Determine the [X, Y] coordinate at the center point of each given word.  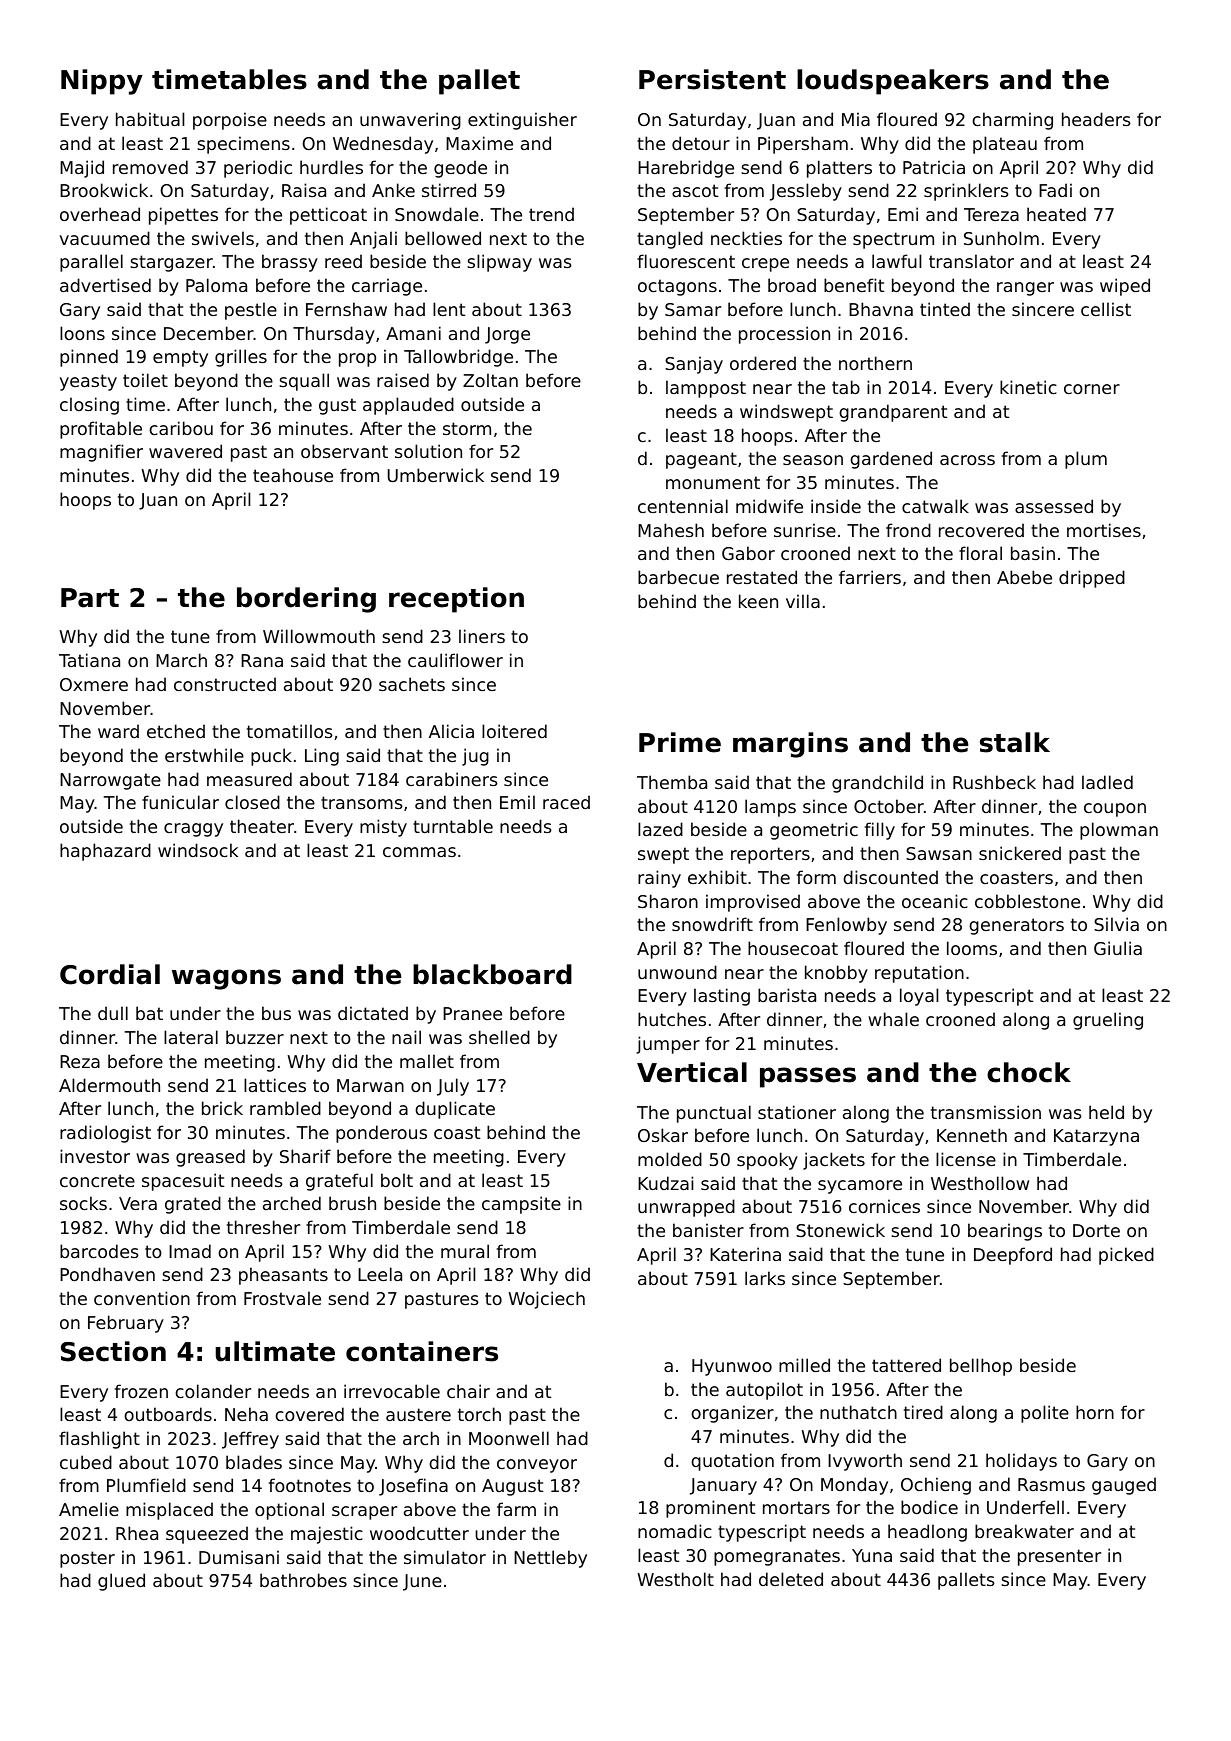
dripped [1092, 579]
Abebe [1024, 577]
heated [1056, 214]
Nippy [102, 82]
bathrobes [303, 1580]
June [422, 1582]
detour [701, 143]
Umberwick [436, 475]
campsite [521, 1205]
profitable [101, 430]
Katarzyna [1096, 1137]
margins [790, 745]
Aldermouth [109, 1085]
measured [249, 779]
